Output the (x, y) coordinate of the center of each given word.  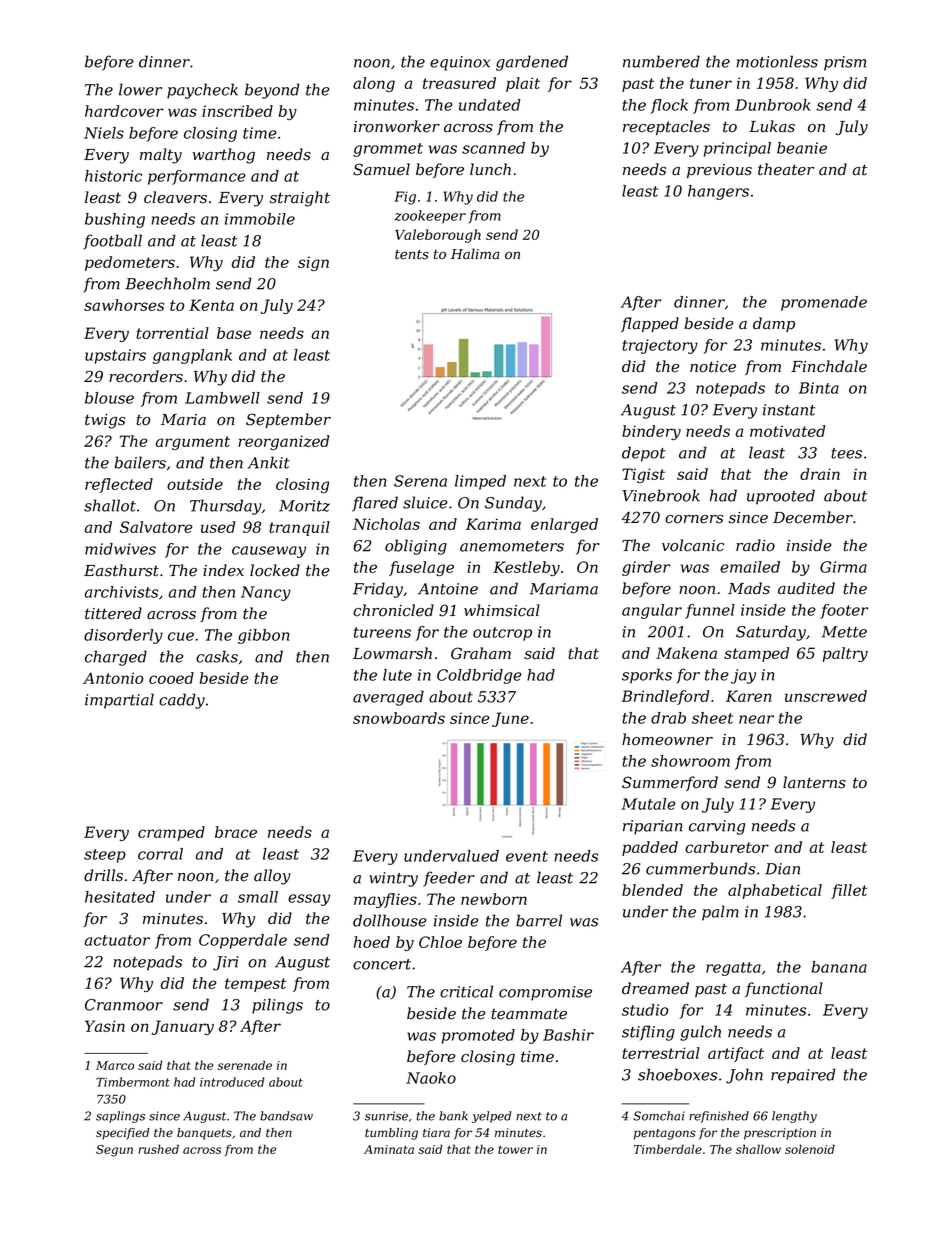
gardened (532, 63)
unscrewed (826, 696)
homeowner (667, 739)
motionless (777, 61)
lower (140, 89)
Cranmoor (124, 1005)
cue (181, 636)
